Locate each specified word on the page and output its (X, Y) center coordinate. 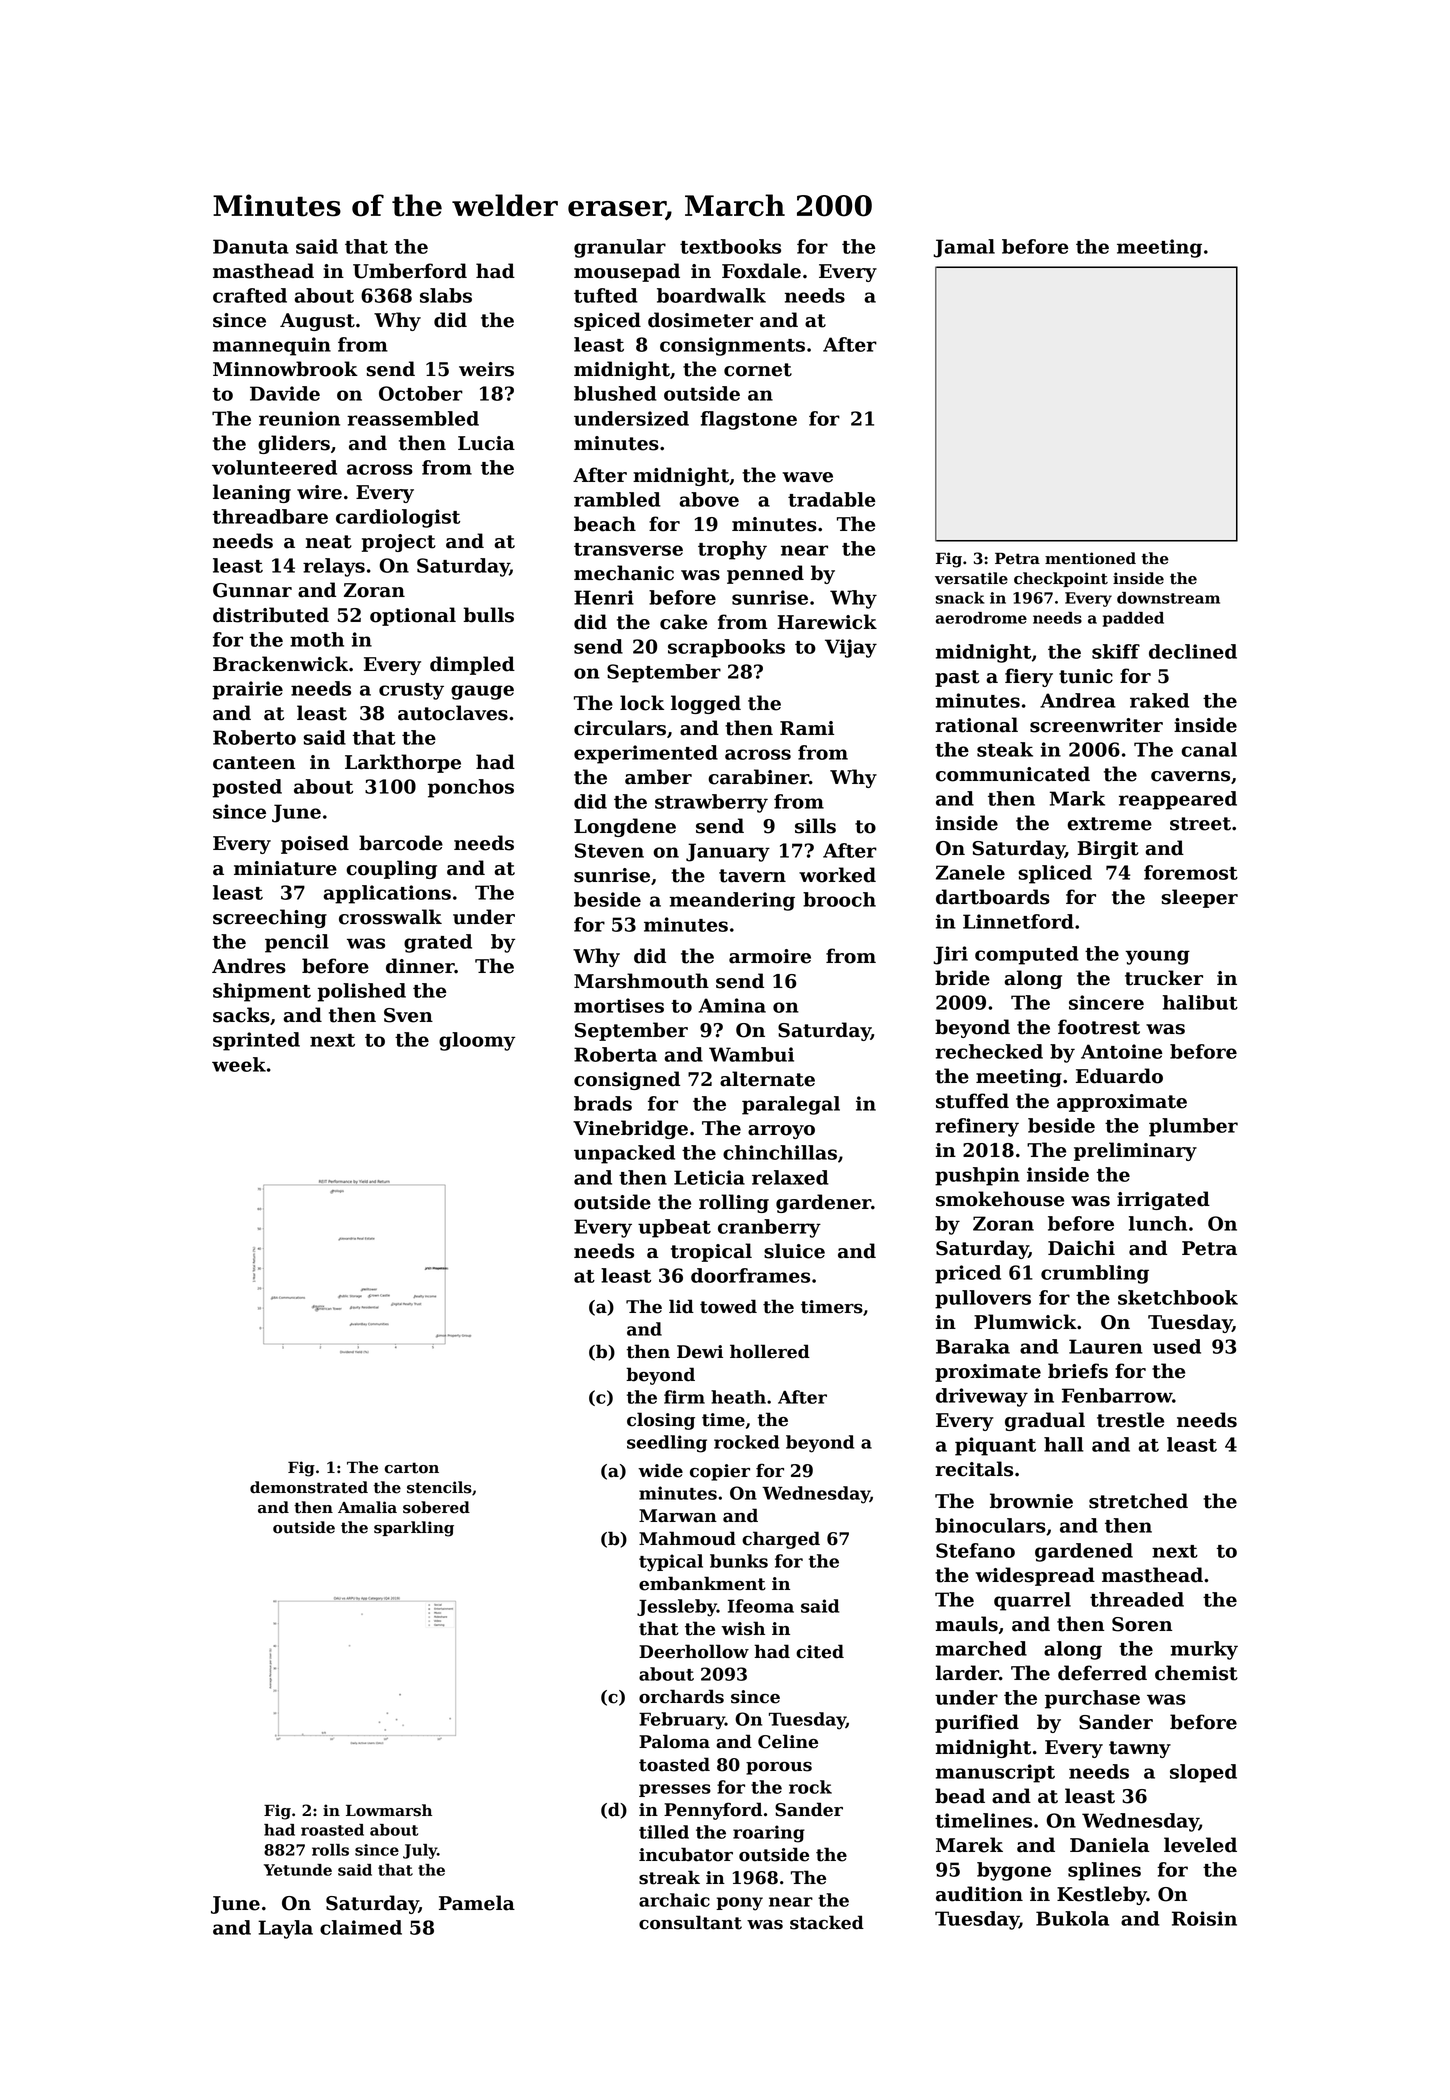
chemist (1196, 1673)
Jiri (950, 955)
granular (620, 248)
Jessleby (677, 1608)
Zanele (970, 872)
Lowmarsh (389, 1810)
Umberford (410, 271)
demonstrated (309, 1487)
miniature (285, 868)
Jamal (964, 248)
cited (820, 1651)
